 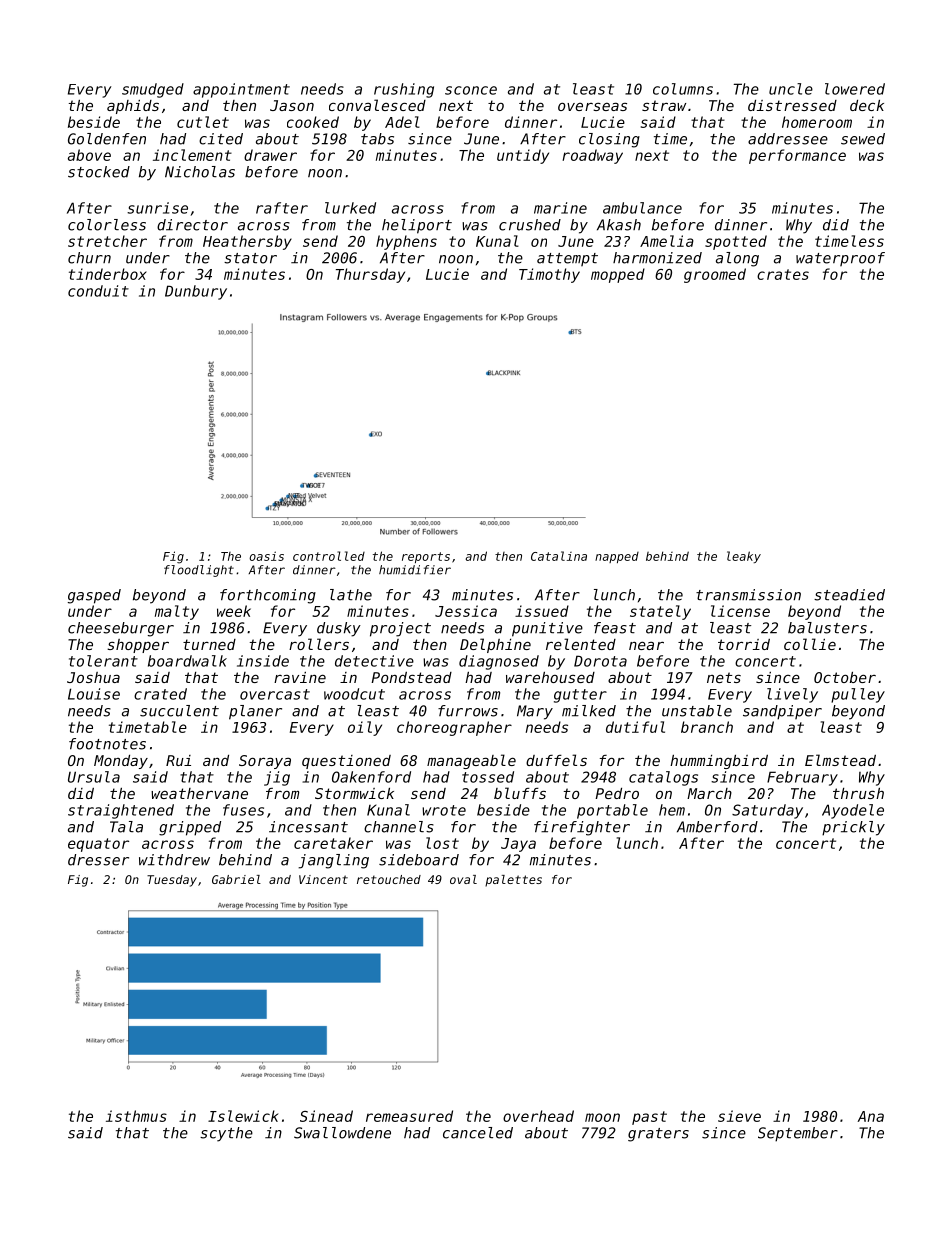 What do you see at coordinates (426, 557) in the screenshot?
I see `reports` at bounding box center [426, 557].
